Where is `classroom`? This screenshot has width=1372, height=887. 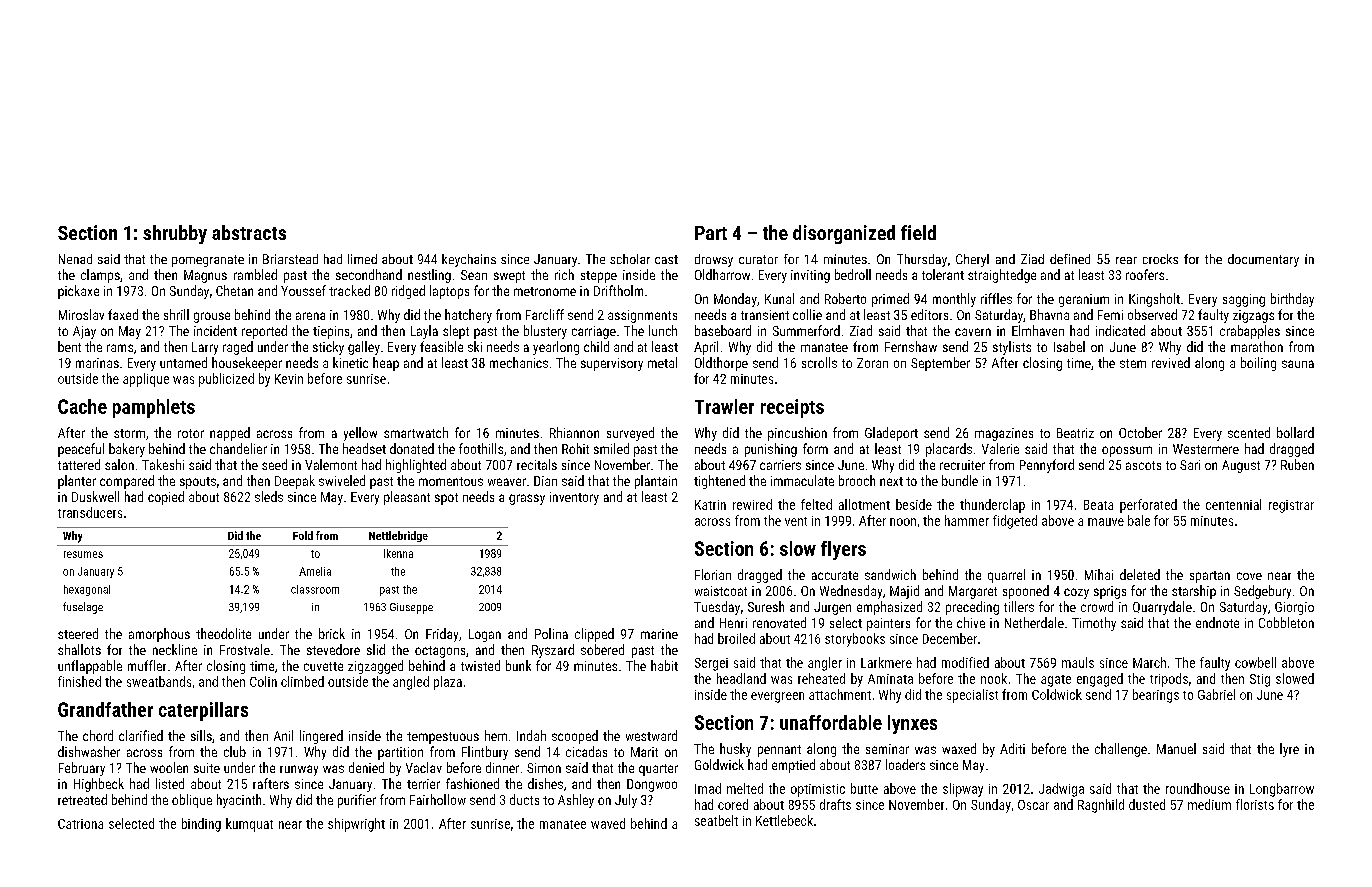 classroom is located at coordinates (315, 589).
